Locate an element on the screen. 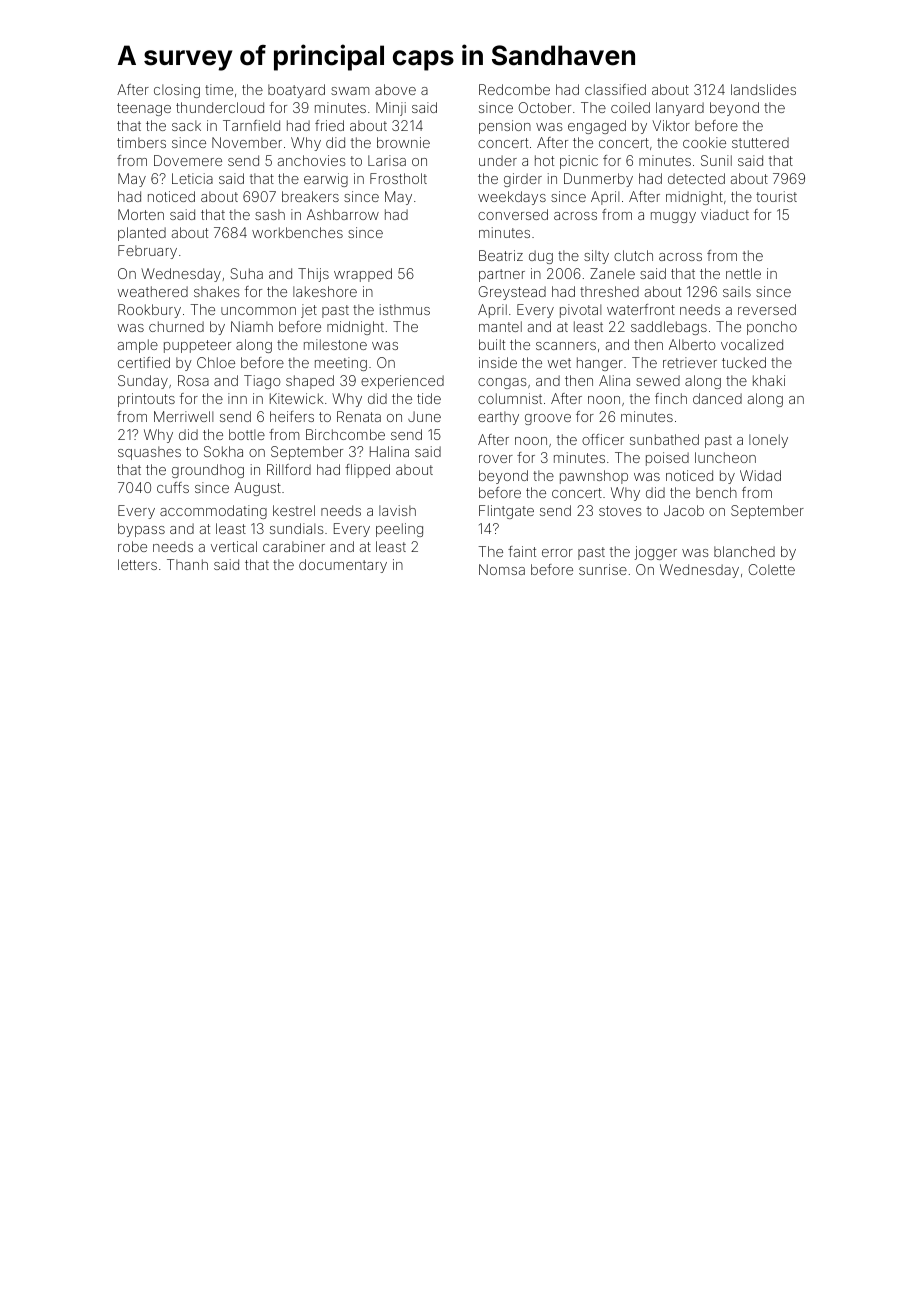  time is located at coordinates (219, 89).
